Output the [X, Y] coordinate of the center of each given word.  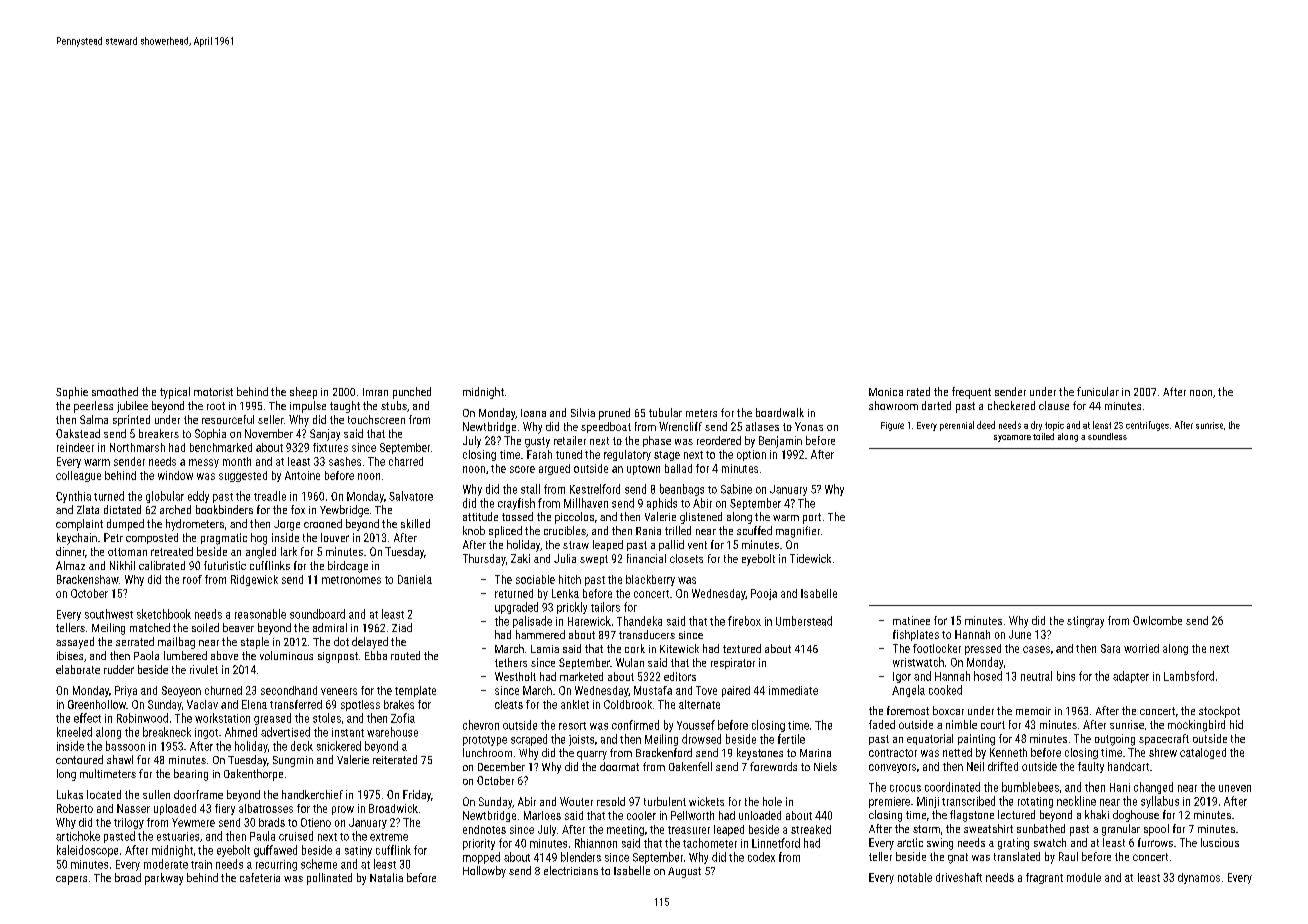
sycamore [1012, 438]
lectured [1016, 814]
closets [686, 558]
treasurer [689, 830]
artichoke [78, 836]
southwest [109, 614]
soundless [1107, 436]
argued [554, 469]
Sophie [72, 393]
